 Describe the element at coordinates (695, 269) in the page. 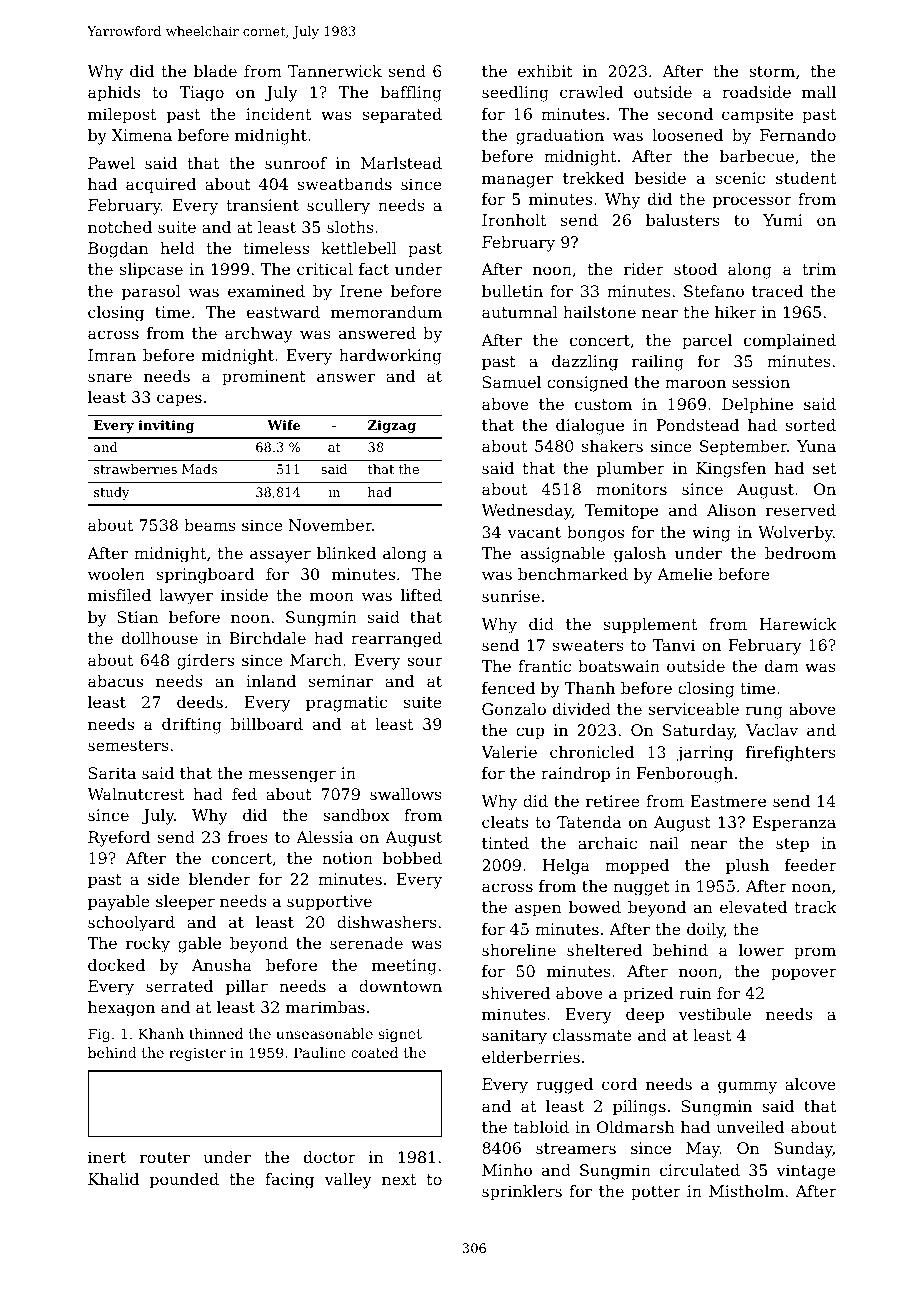

I see `stood` at that location.
